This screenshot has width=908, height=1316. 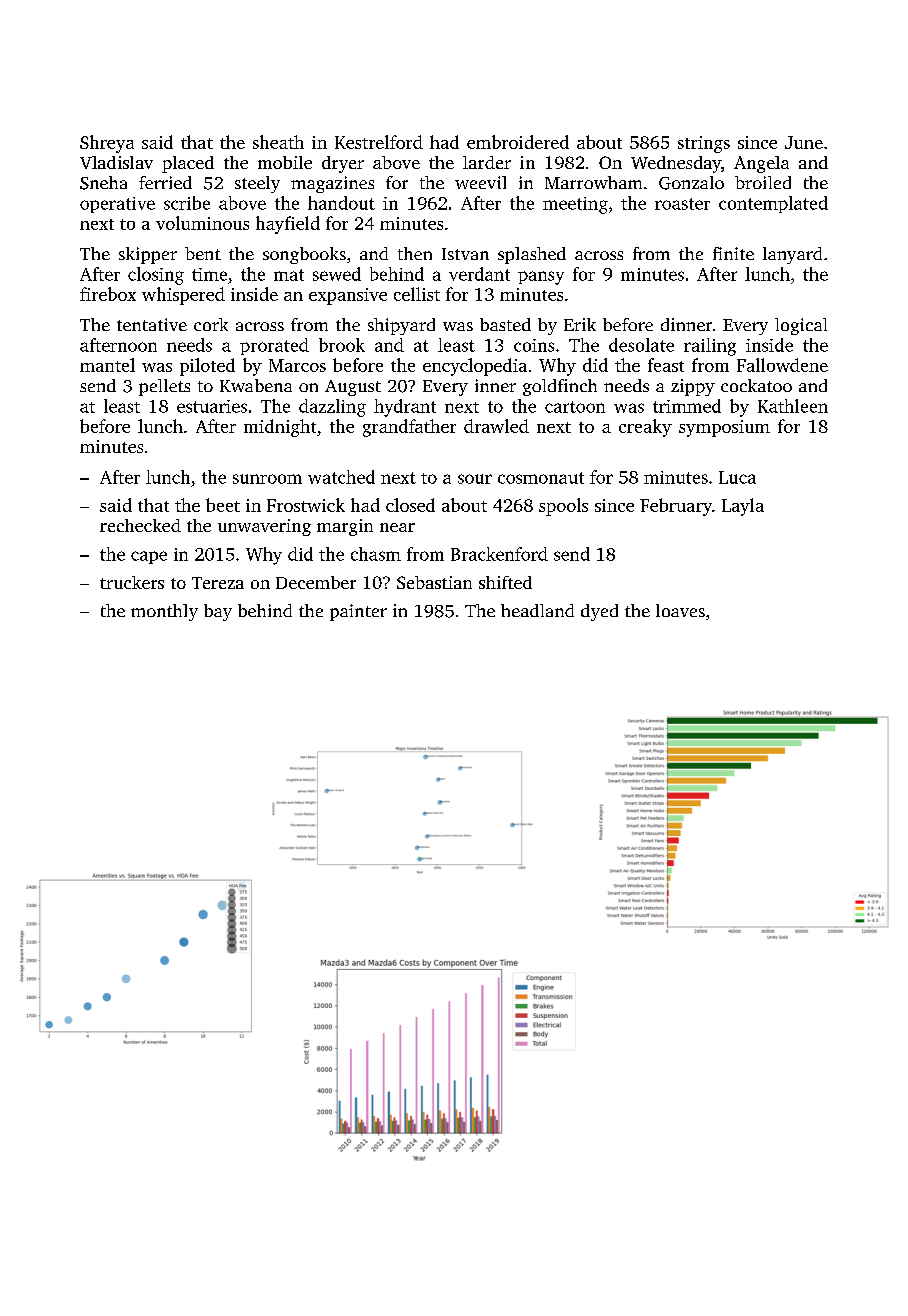 I want to click on Shreya, so click(x=107, y=144).
